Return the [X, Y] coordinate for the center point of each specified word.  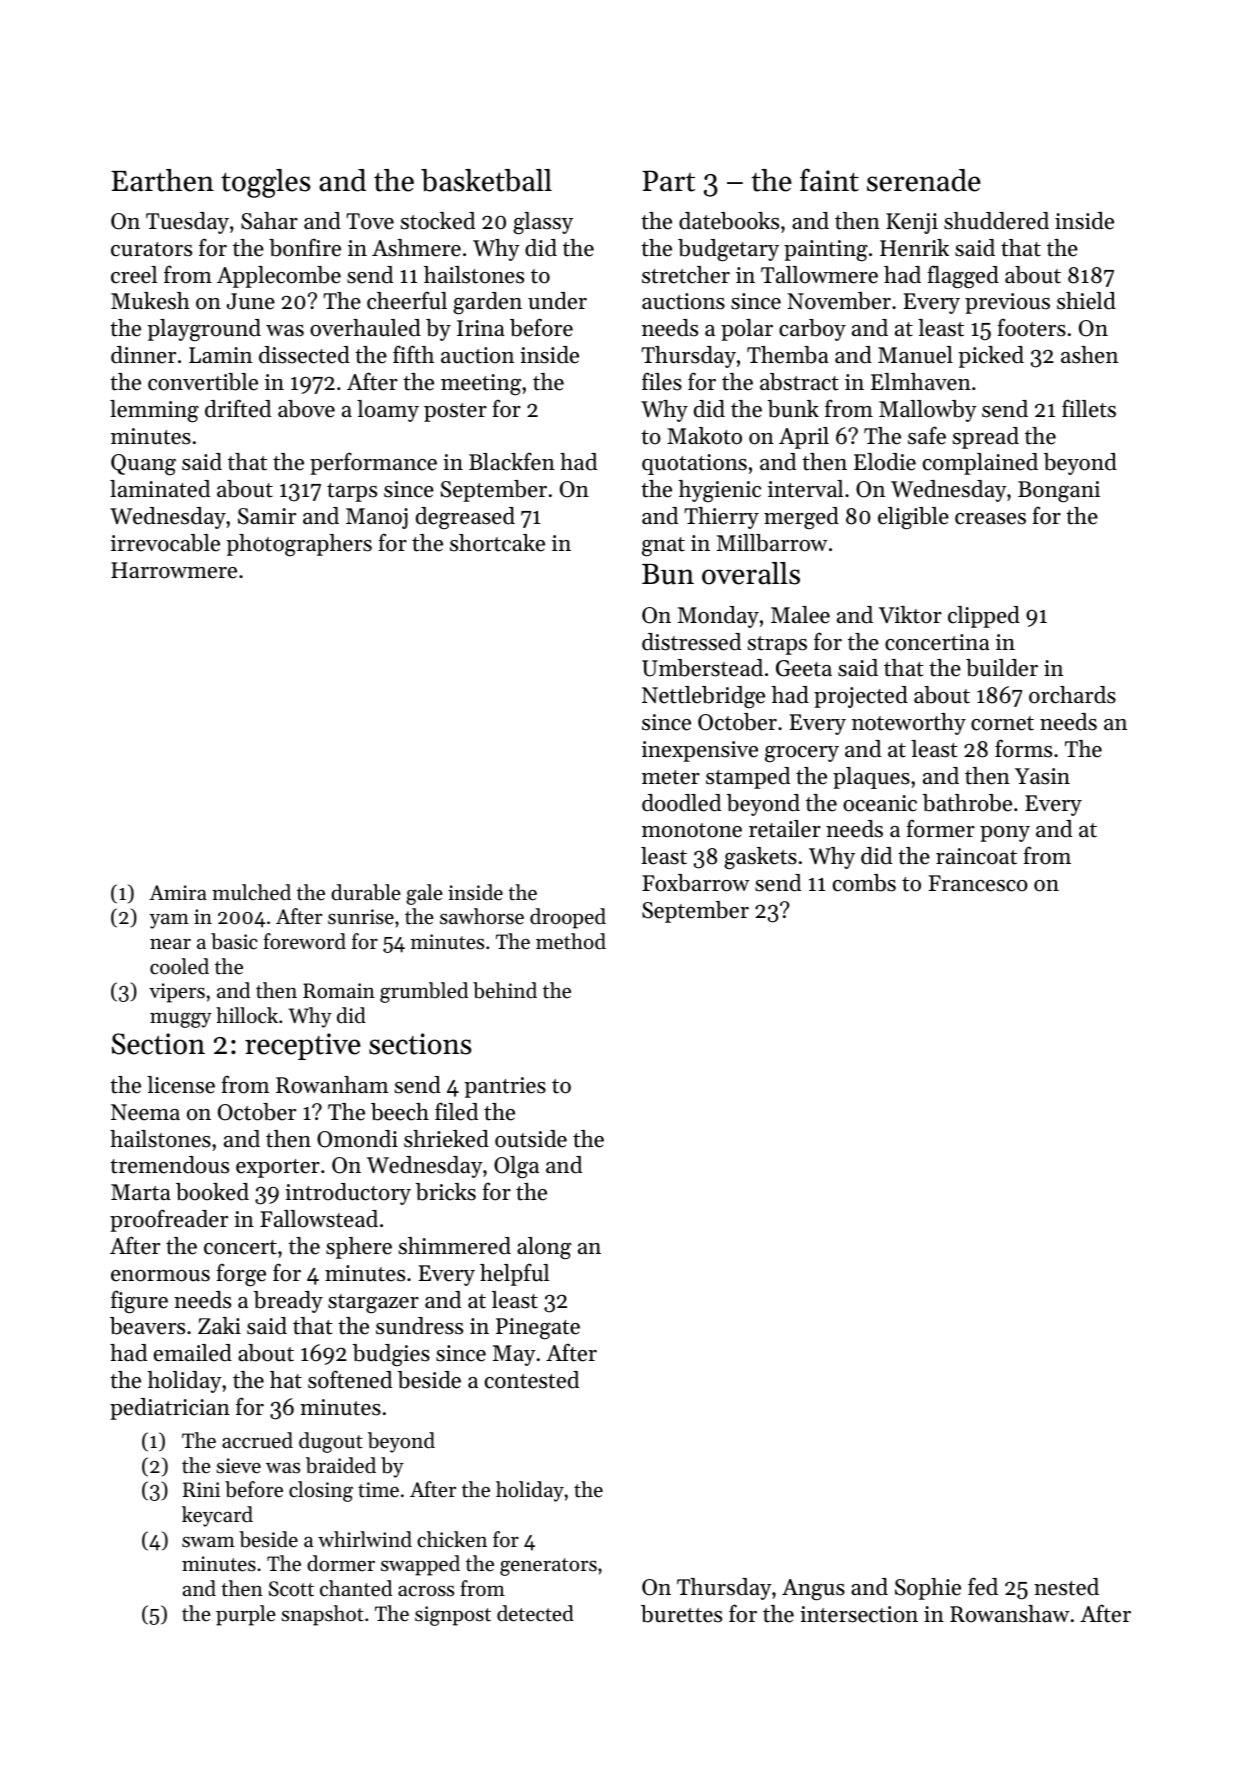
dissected [304, 355]
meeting [481, 385]
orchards [1072, 695]
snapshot [322, 1615]
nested [1066, 1587]
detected [535, 1613]
